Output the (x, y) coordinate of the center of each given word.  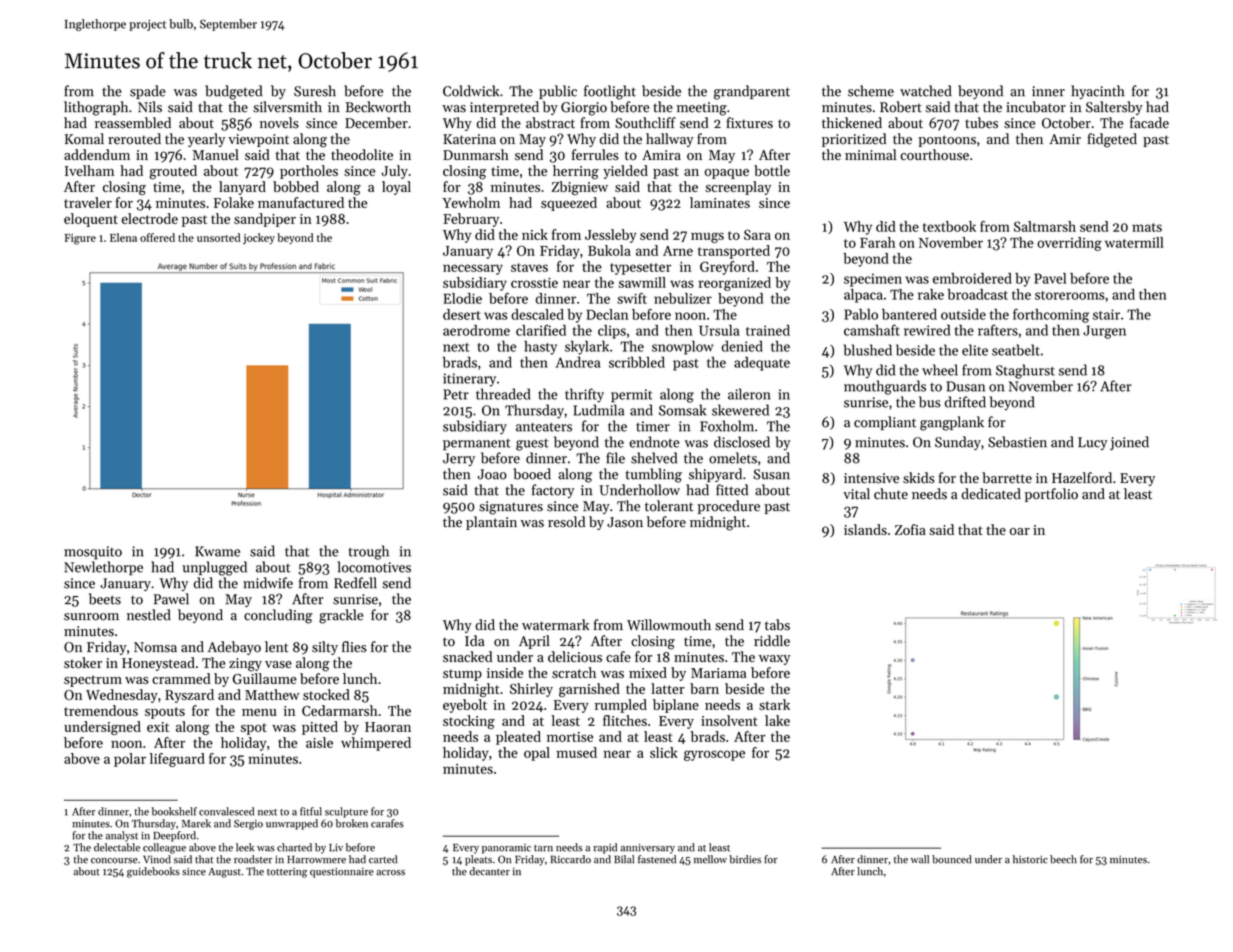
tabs (777, 625)
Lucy (1092, 443)
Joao (492, 474)
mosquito (93, 553)
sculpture (346, 812)
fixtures (749, 123)
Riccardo (571, 859)
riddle (772, 641)
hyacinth (1098, 92)
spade (148, 92)
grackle (341, 616)
